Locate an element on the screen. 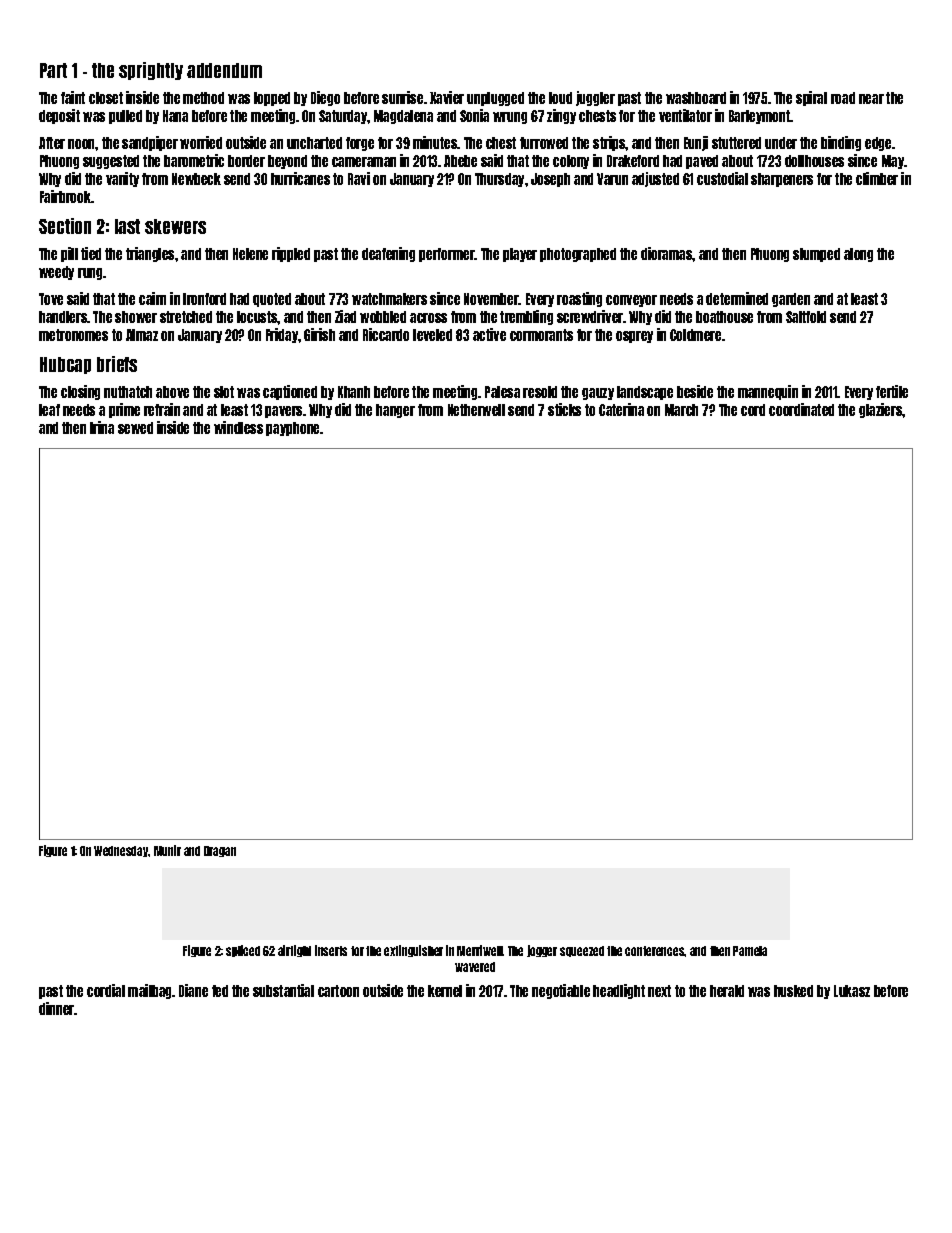 The width and height of the screenshot is (952, 1233). Wednesday is located at coordinates (121, 851).
